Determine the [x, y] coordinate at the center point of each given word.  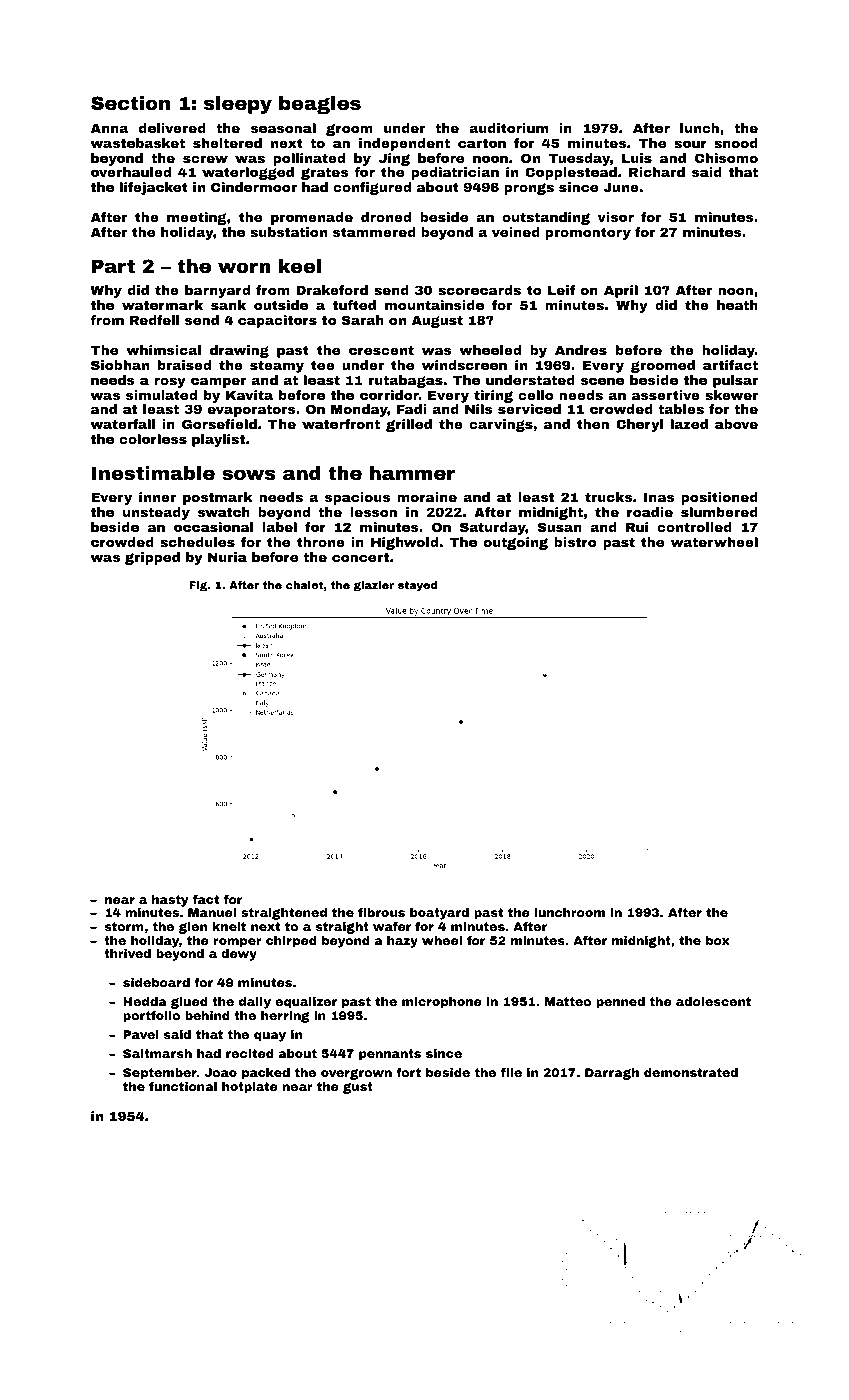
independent [404, 144]
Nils [479, 409]
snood [736, 143]
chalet [304, 585]
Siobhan [120, 365]
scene [602, 381]
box [718, 940]
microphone [442, 1003]
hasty [170, 901]
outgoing [516, 543]
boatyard [439, 914]
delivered [172, 128]
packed [266, 1074]
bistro [575, 542]
